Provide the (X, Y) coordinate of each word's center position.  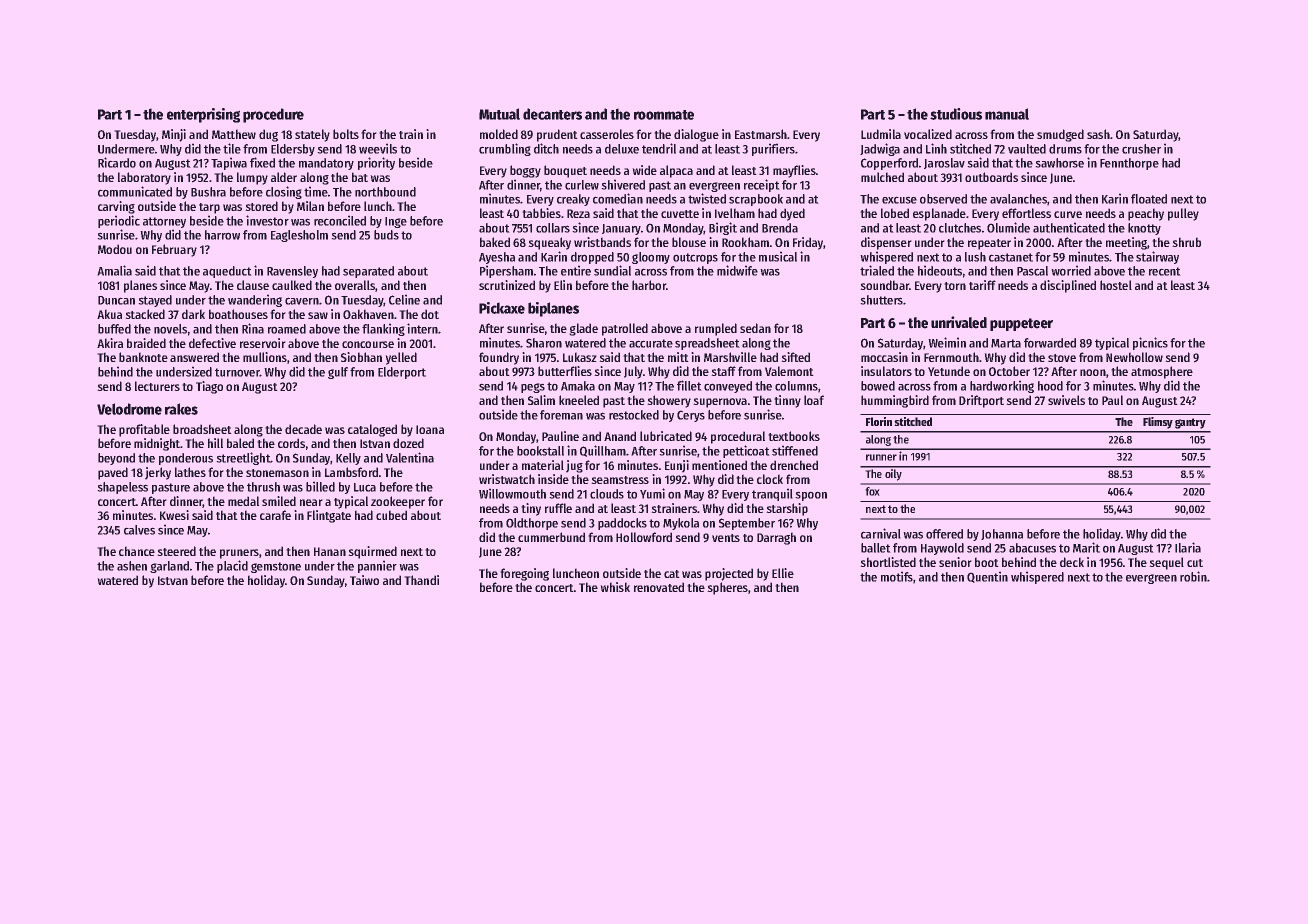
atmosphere (1162, 372)
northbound (385, 192)
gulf (338, 373)
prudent (557, 135)
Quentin (987, 577)
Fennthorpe (1129, 164)
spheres (727, 588)
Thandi (421, 580)
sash (1098, 134)
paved (113, 473)
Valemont (789, 371)
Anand (620, 436)
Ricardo (117, 162)
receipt (762, 185)
